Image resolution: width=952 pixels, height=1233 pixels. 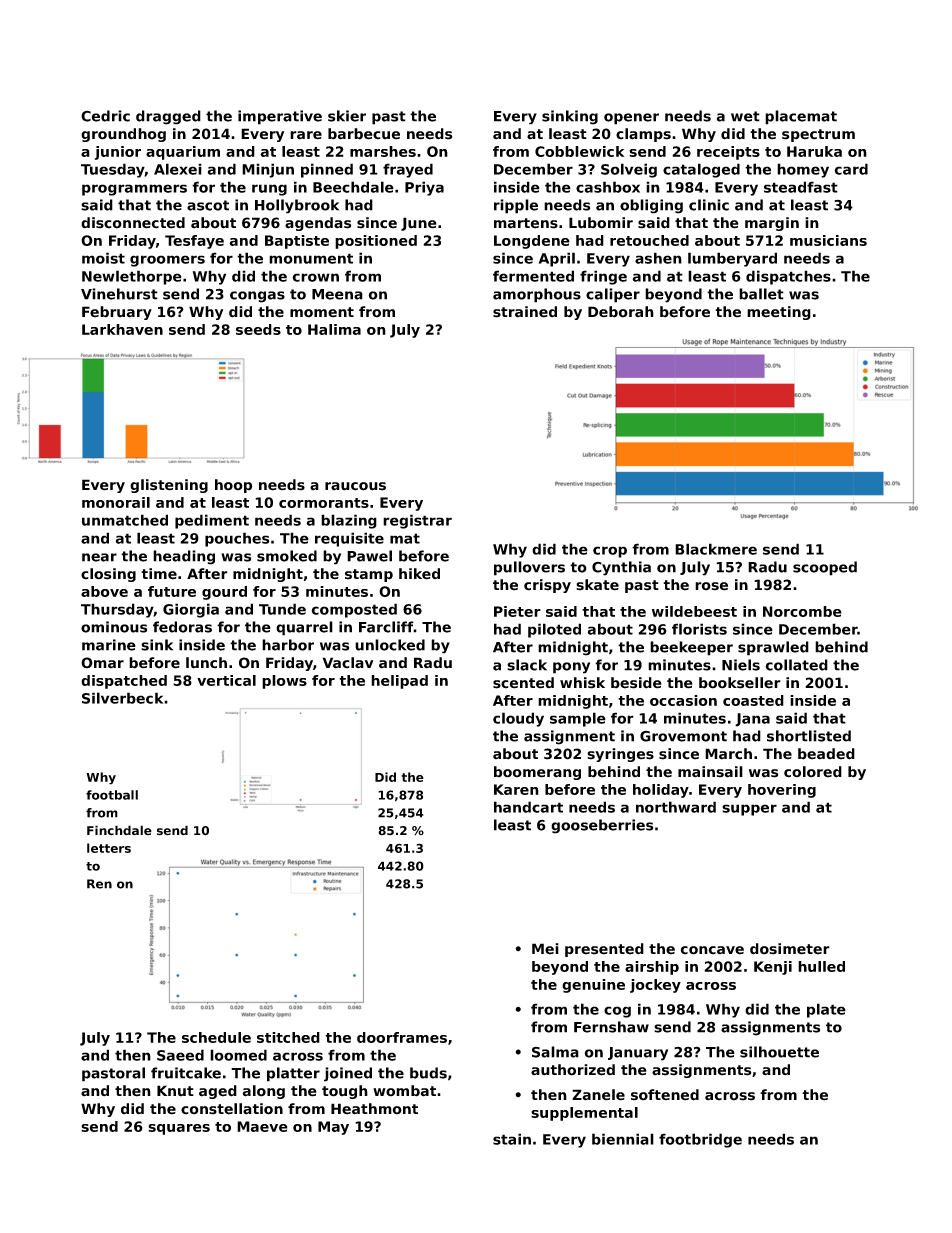 What do you see at coordinates (262, 1126) in the screenshot?
I see `Maeve` at bounding box center [262, 1126].
